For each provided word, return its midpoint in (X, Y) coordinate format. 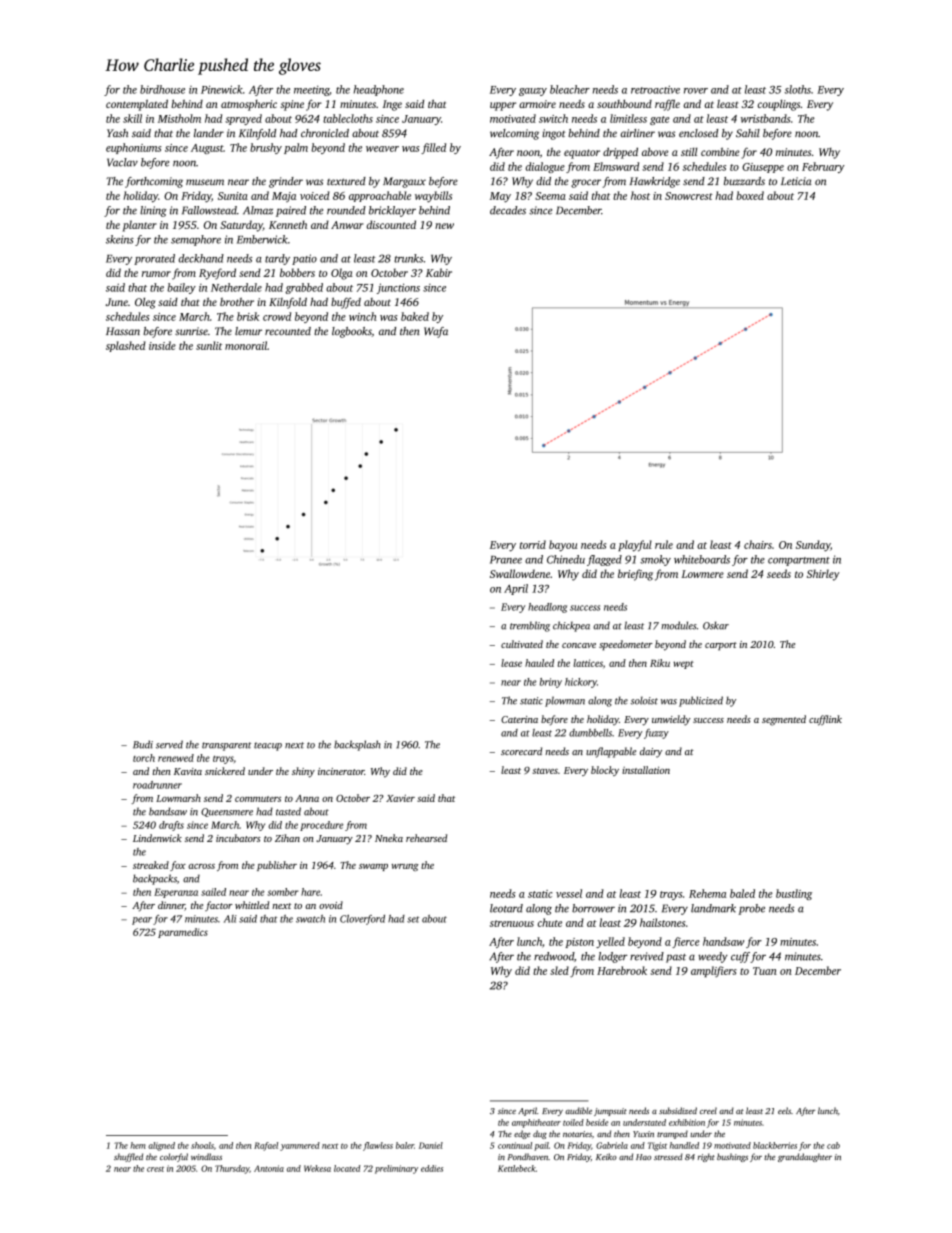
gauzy (533, 92)
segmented (784, 720)
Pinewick (222, 89)
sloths (798, 89)
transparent (226, 746)
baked (415, 316)
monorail (246, 345)
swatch (310, 919)
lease (511, 663)
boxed (750, 195)
